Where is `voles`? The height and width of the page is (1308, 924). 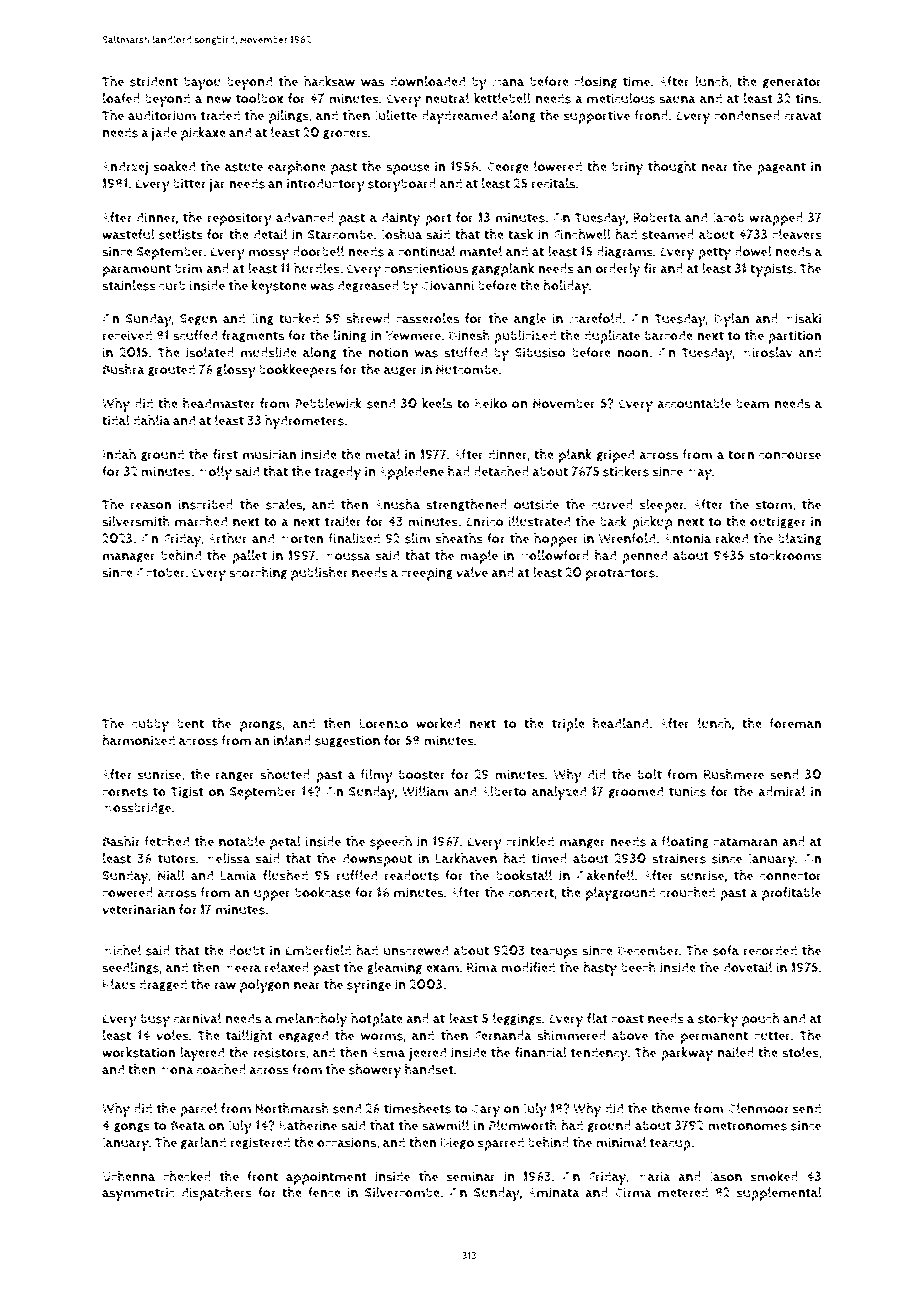 voles is located at coordinates (172, 1035).
